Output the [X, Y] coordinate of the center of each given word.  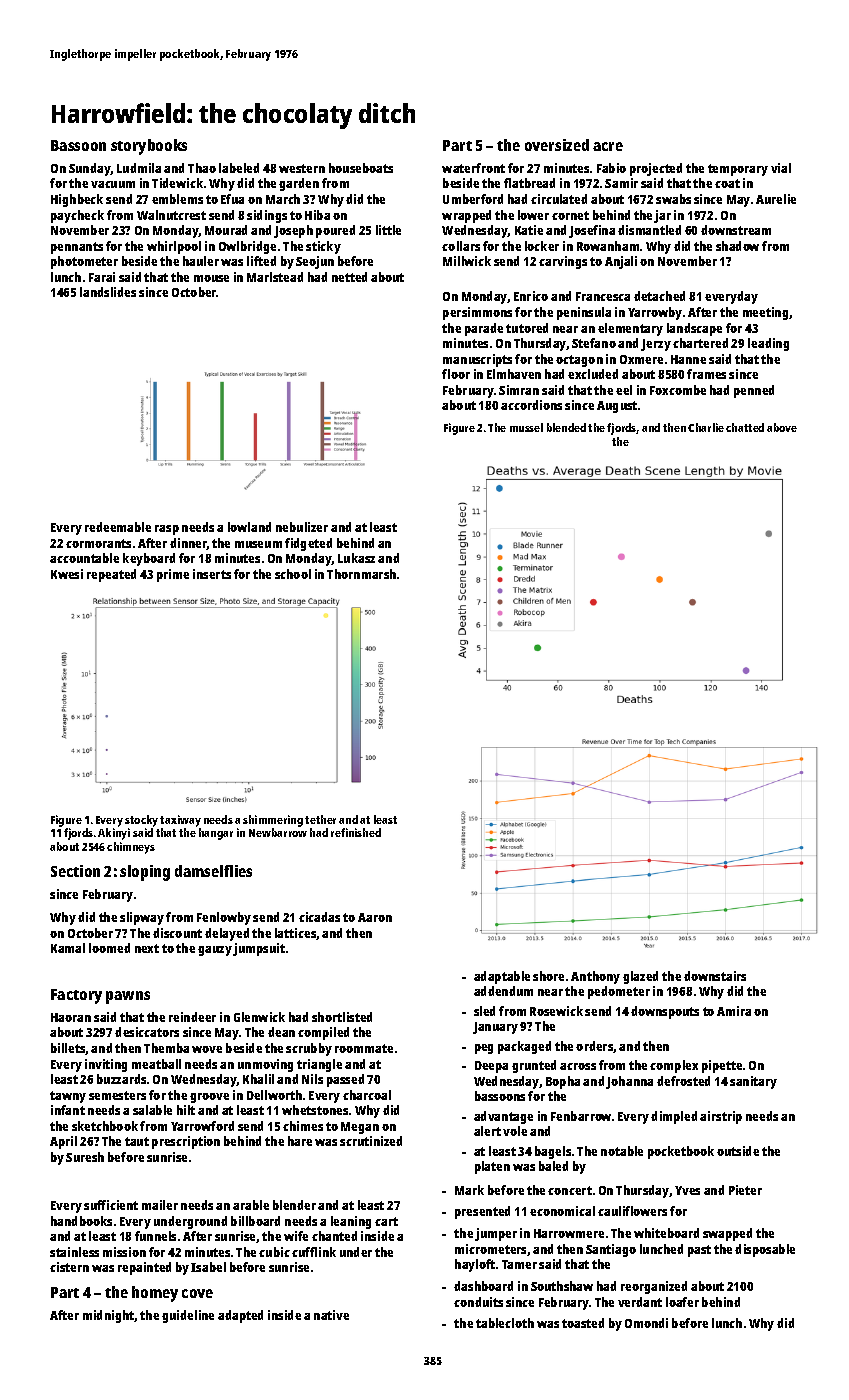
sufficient [111, 1205]
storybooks [149, 147]
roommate [364, 1048]
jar [662, 216]
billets [68, 1049]
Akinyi [114, 834]
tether [320, 819]
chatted [745, 427]
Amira [734, 1011]
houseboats [361, 168]
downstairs [715, 976]
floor [456, 374]
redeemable [118, 527]
